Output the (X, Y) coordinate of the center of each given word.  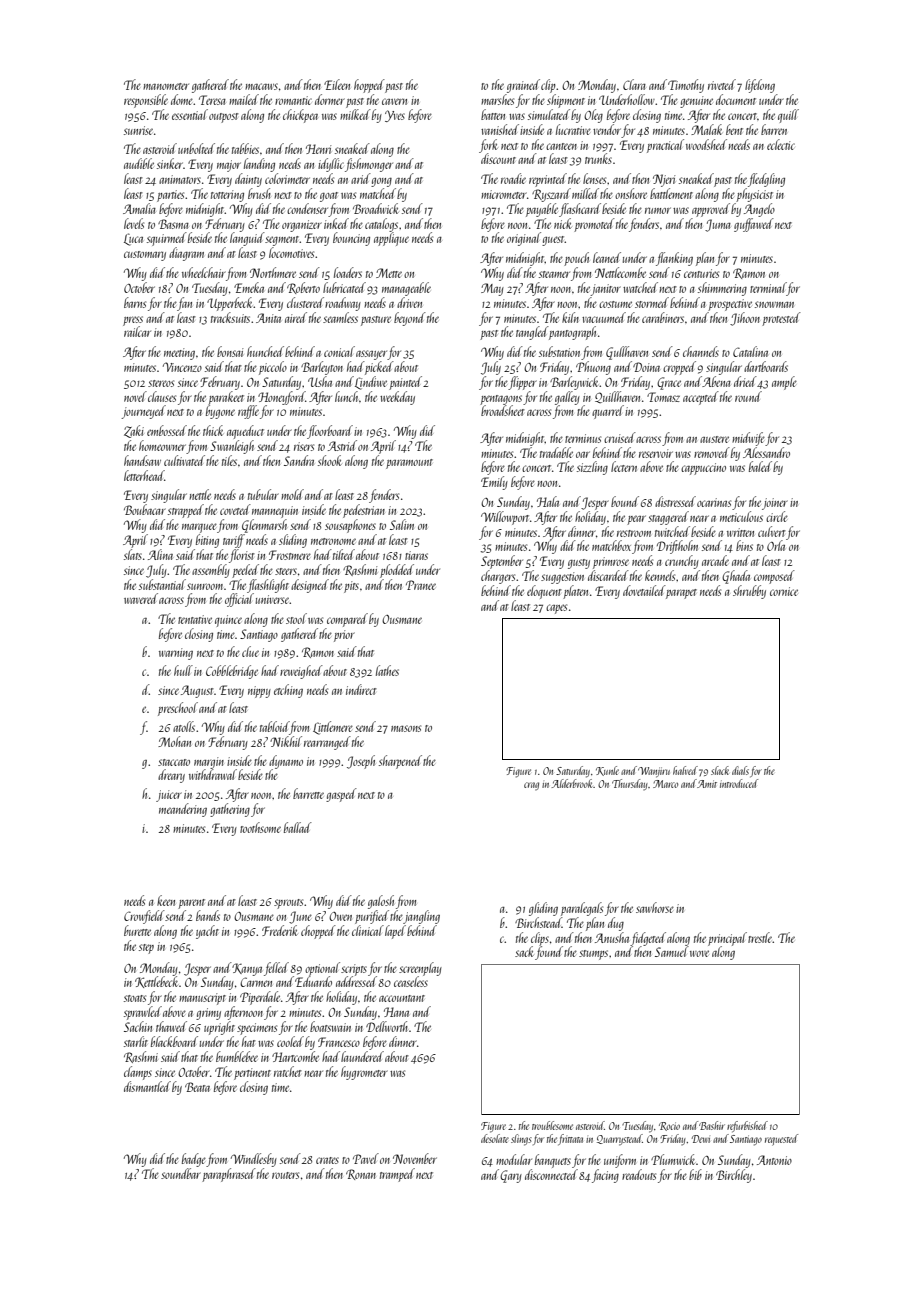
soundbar (181, 1173)
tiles (229, 460)
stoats (135, 998)
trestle (760, 937)
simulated (549, 114)
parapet (681, 594)
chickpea (300, 116)
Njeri (664, 180)
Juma (718, 225)
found (549, 953)
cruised (620, 437)
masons (406, 728)
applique (391, 239)
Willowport (505, 518)
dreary (171, 776)
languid (247, 239)
